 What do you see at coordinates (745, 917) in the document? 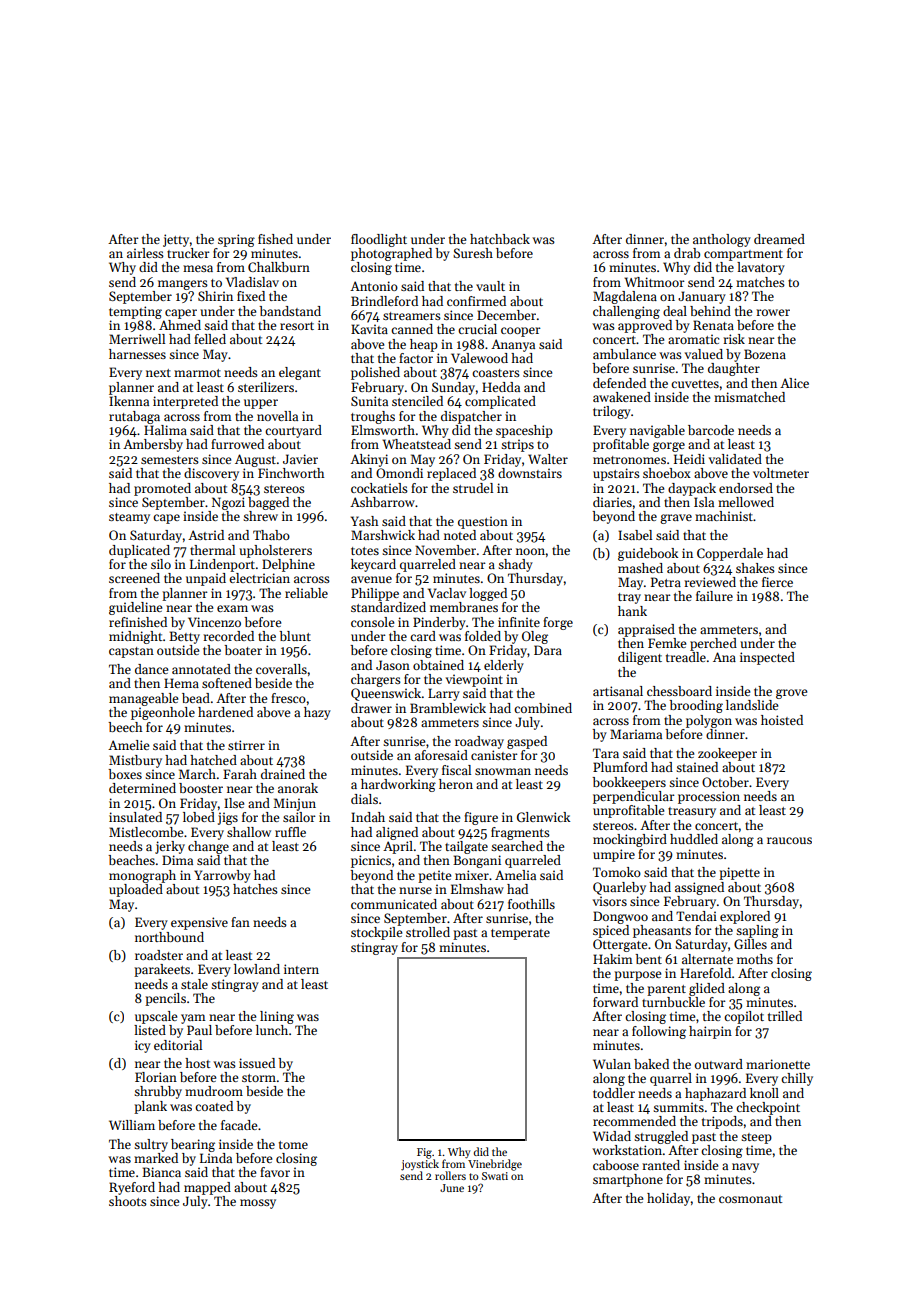
I see `explored` at bounding box center [745, 917].
